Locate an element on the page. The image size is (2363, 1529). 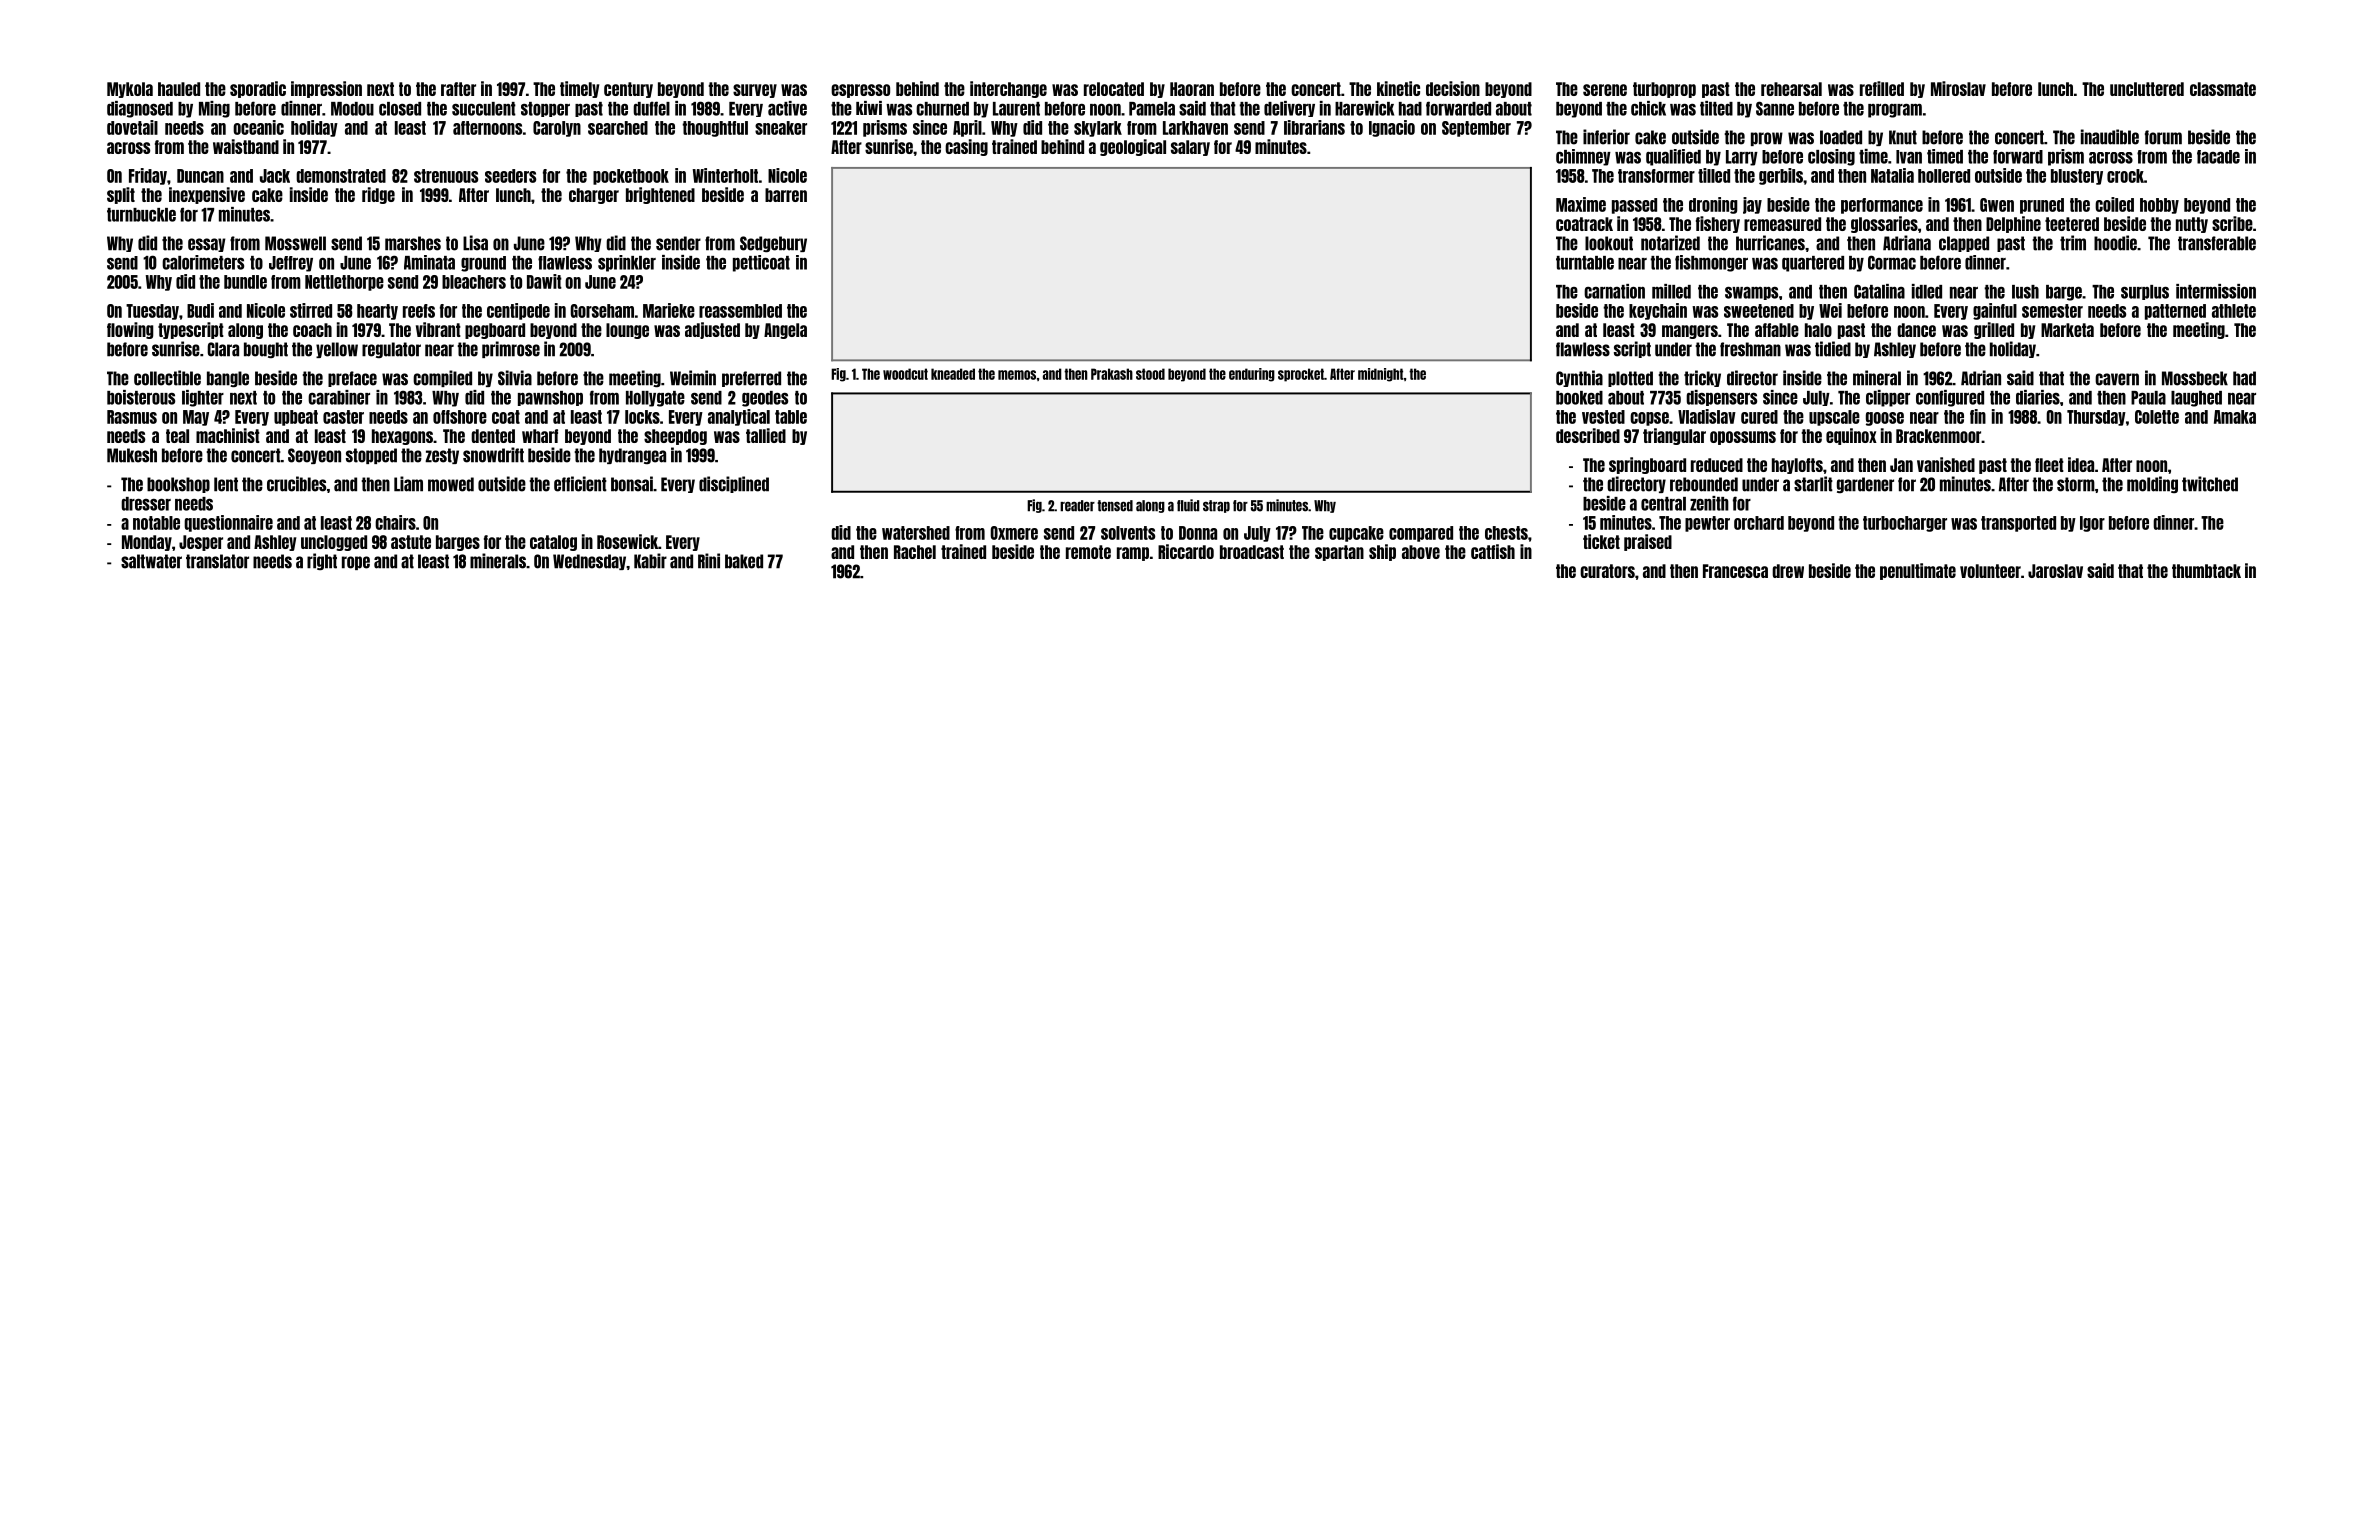
idled is located at coordinates (1927, 291).
